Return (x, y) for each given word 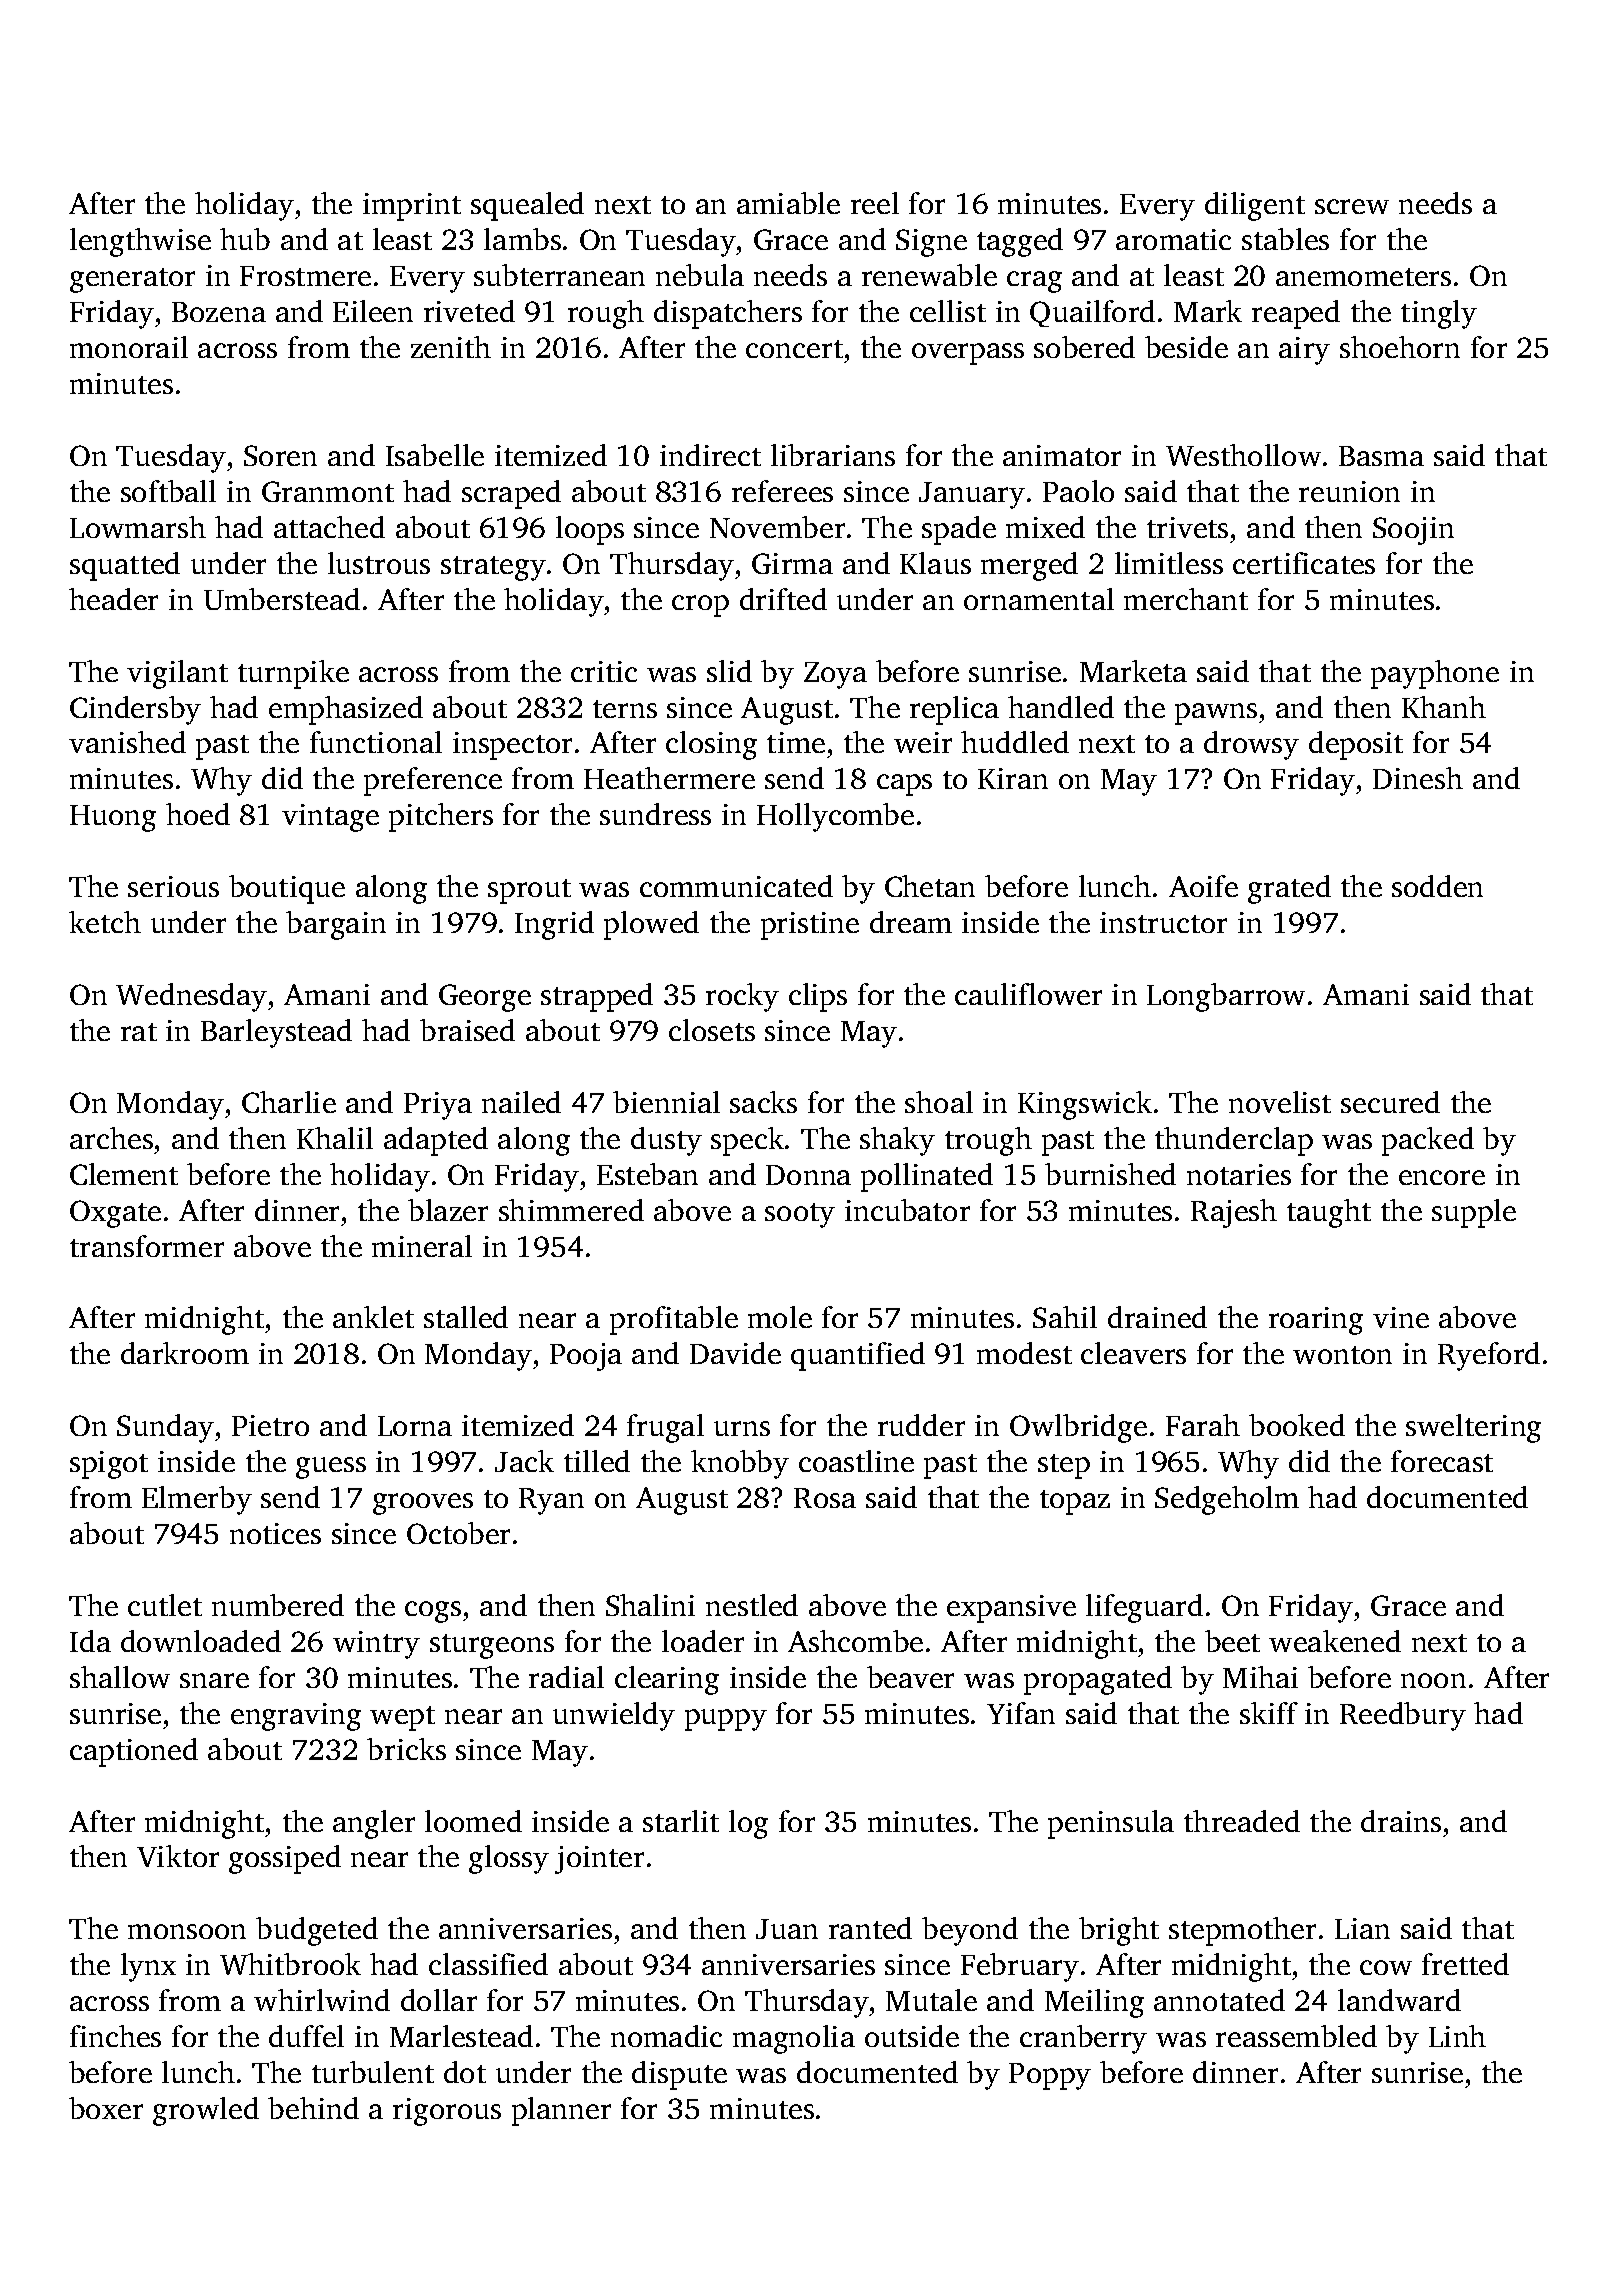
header (113, 599)
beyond (970, 1931)
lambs (522, 239)
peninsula (1111, 1824)
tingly (1439, 314)
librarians (833, 455)
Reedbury (1403, 1716)
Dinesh (1418, 778)
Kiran (1013, 778)
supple (1474, 1213)
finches (115, 2036)
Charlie (289, 1102)
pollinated (927, 1177)
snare (214, 1680)
